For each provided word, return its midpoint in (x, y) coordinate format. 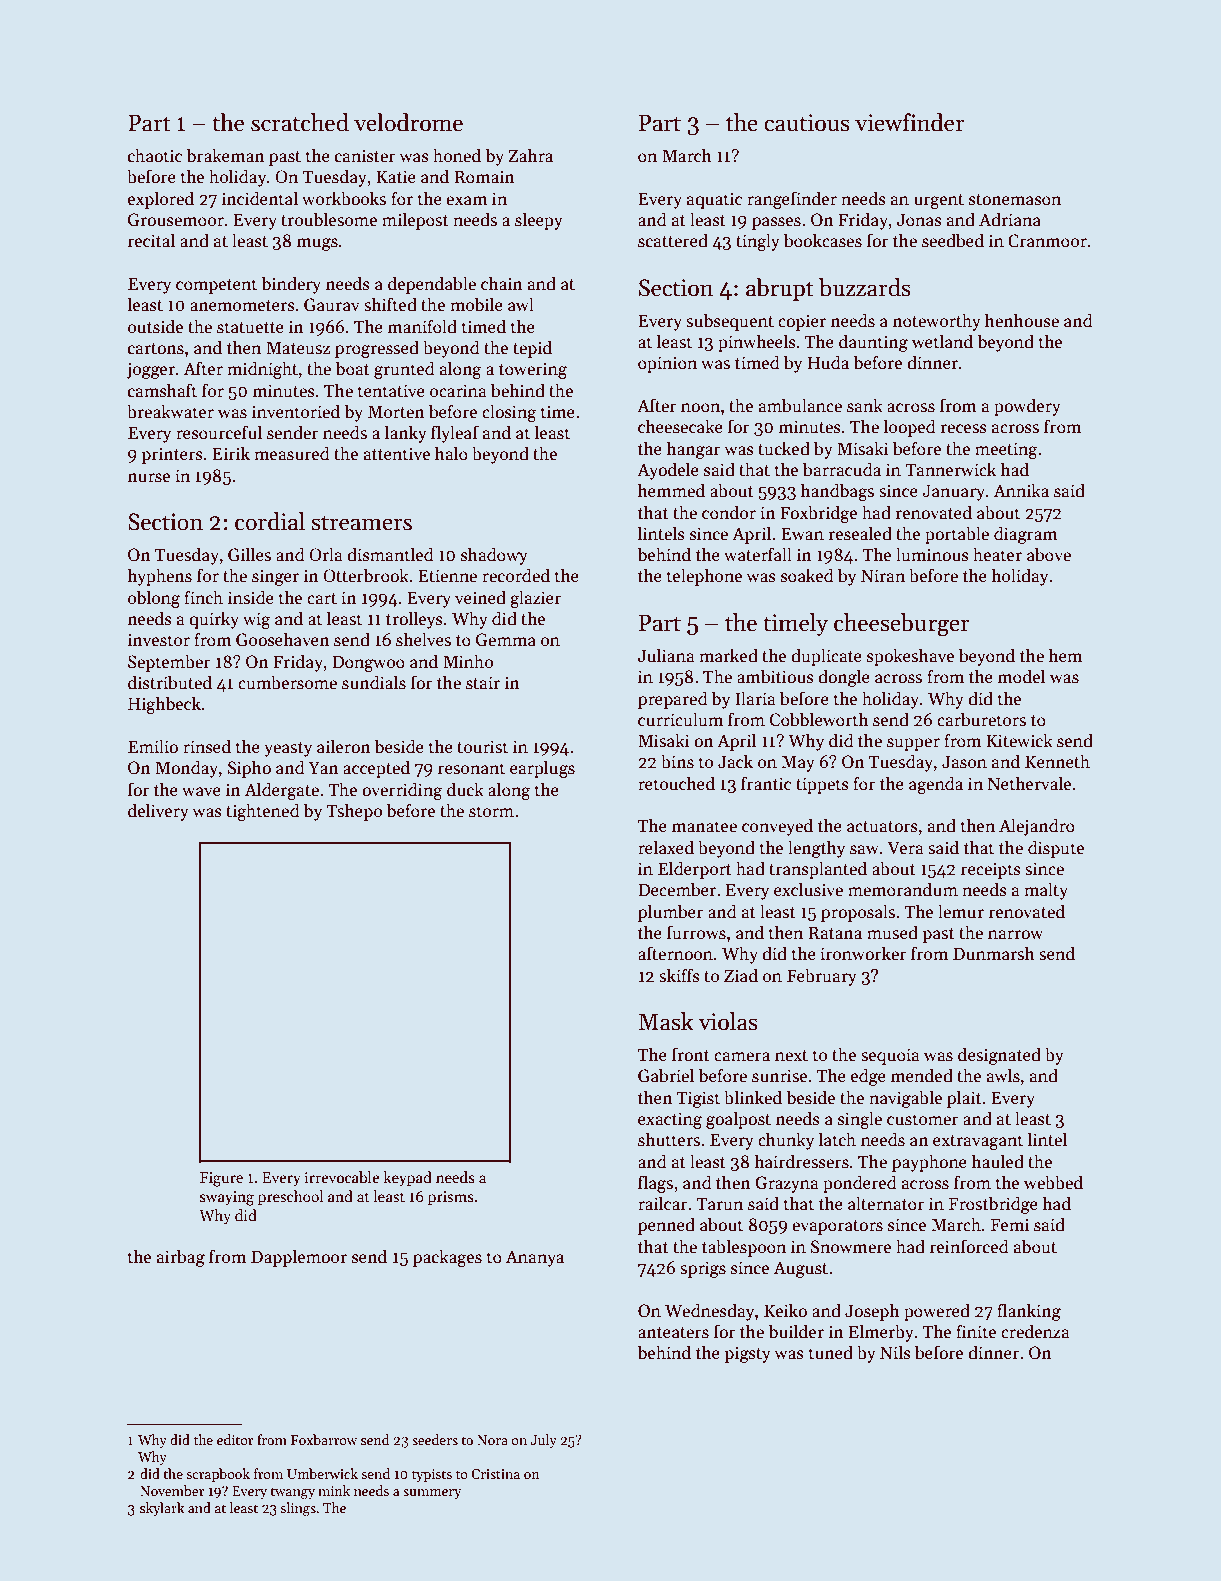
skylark (162, 1509)
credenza (1035, 1331)
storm (491, 812)
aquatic (714, 200)
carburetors (981, 719)
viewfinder (909, 122)
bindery (291, 285)
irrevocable (342, 1177)
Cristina (495, 1474)
